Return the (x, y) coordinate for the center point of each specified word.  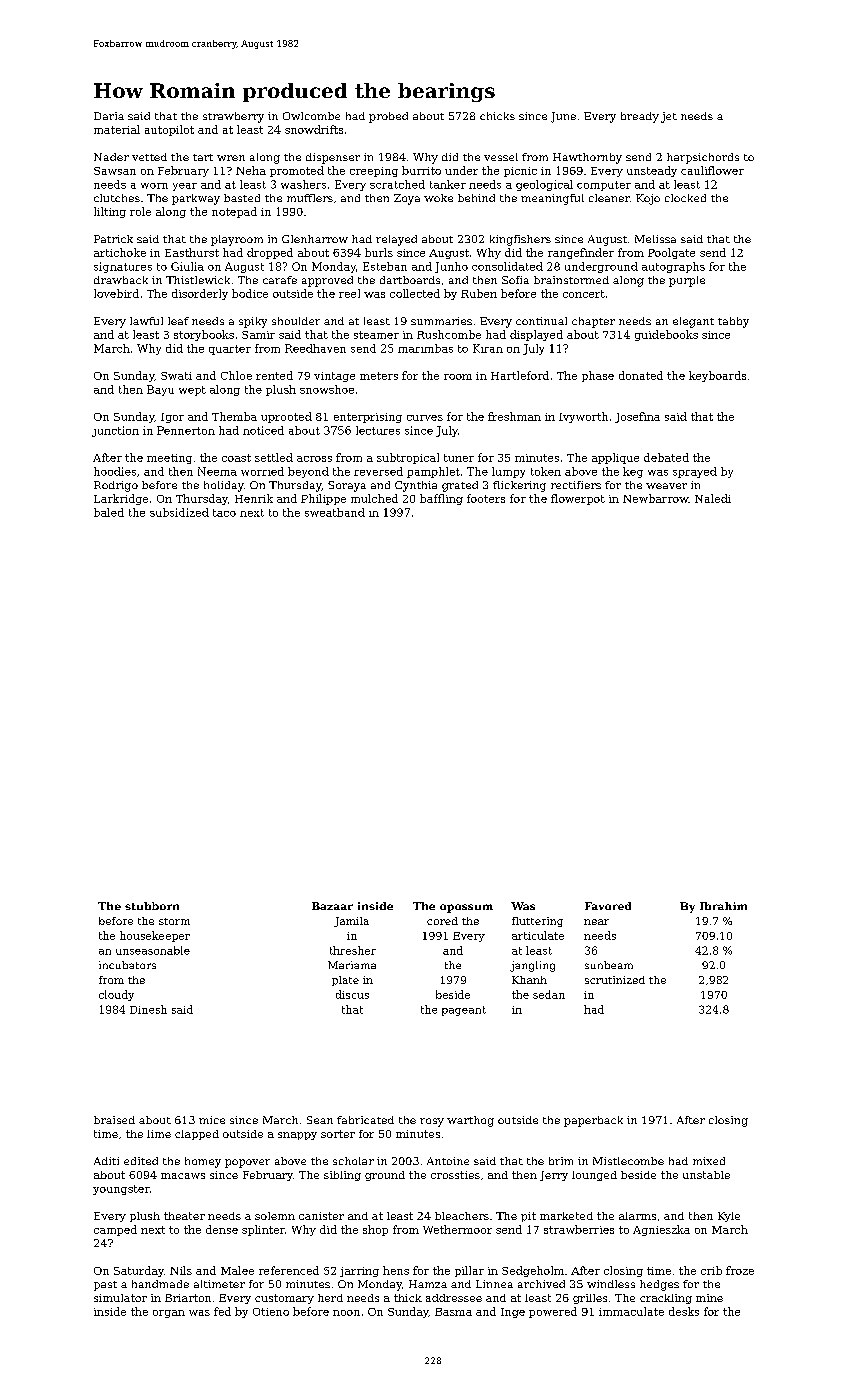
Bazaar (332, 906)
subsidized (179, 512)
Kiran (488, 348)
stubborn (152, 906)
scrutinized (615, 980)
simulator (120, 1298)
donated (641, 375)
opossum (466, 908)
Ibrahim (723, 906)
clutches (117, 198)
